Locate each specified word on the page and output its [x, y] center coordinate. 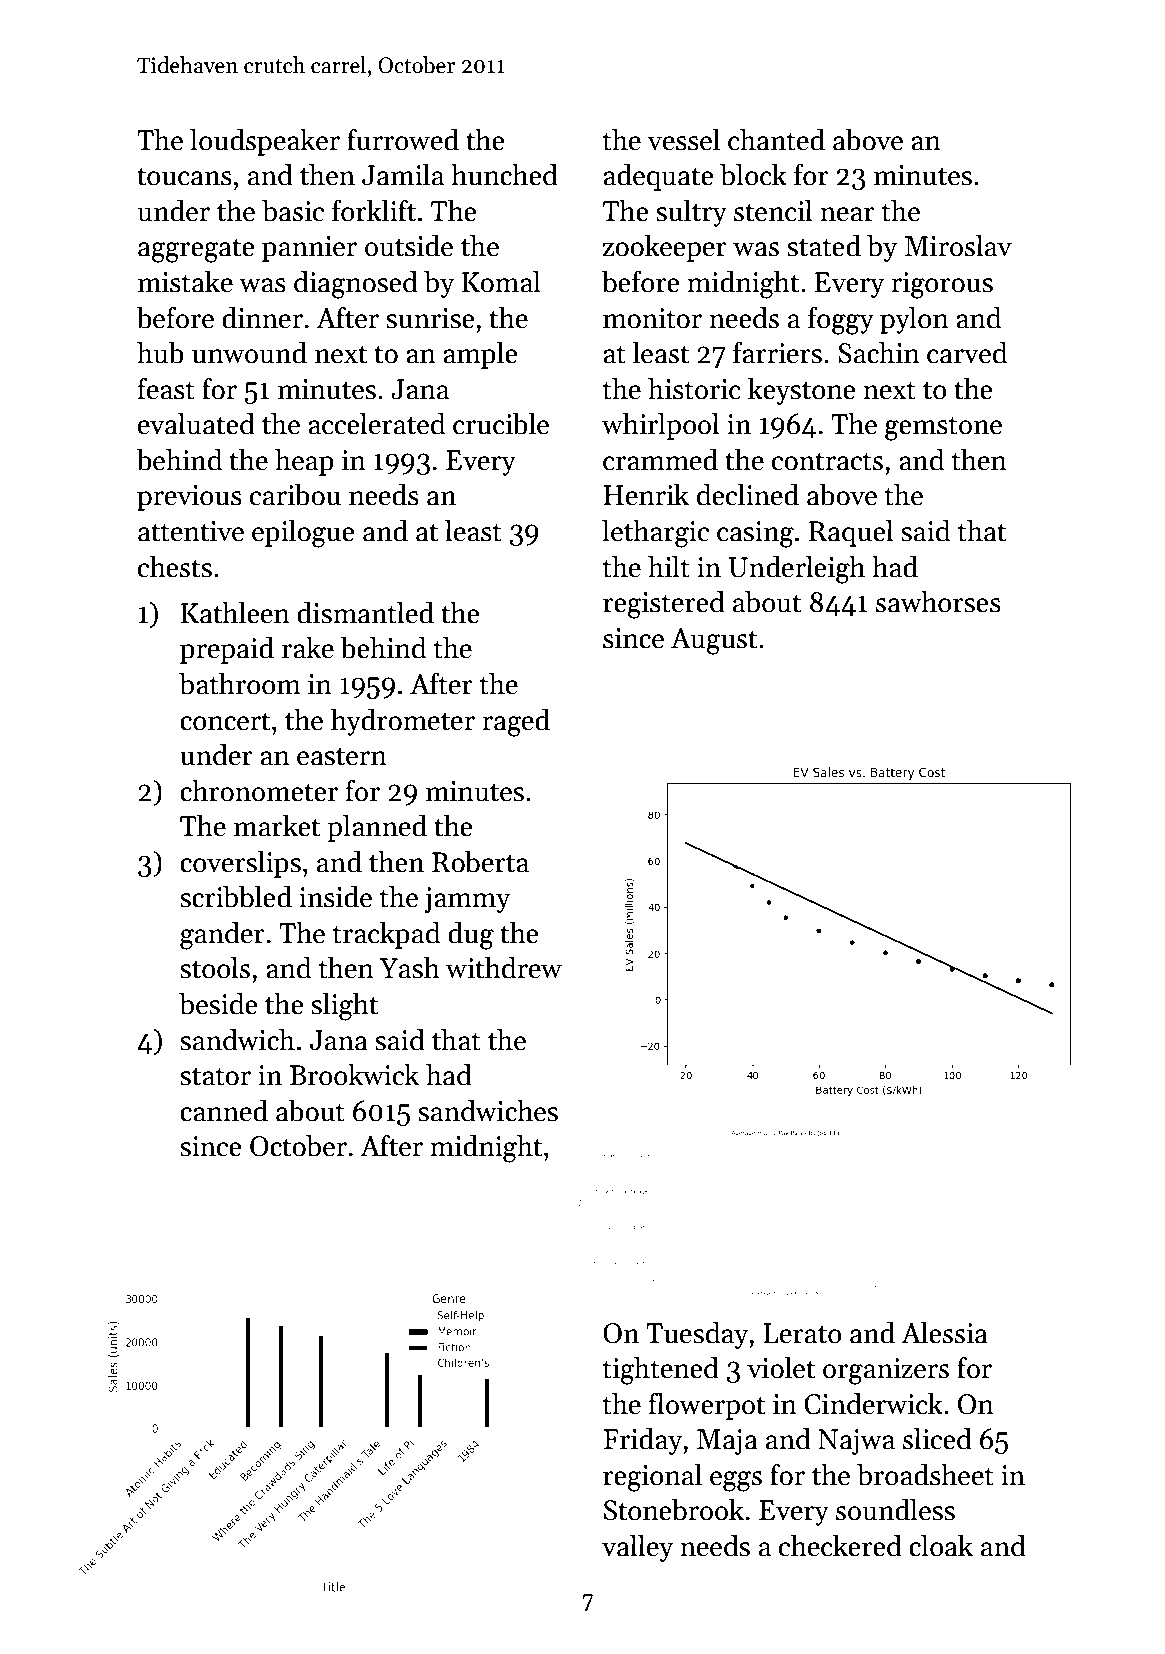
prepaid [227, 650]
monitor [652, 318]
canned [224, 1110]
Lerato [802, 1333]
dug [471, 935]
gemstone [943, 428]
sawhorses [938, 601]
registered [664, 604]
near [847, 214]
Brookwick [354, 1074]
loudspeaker [265, 142]
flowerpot [707, 1406]
